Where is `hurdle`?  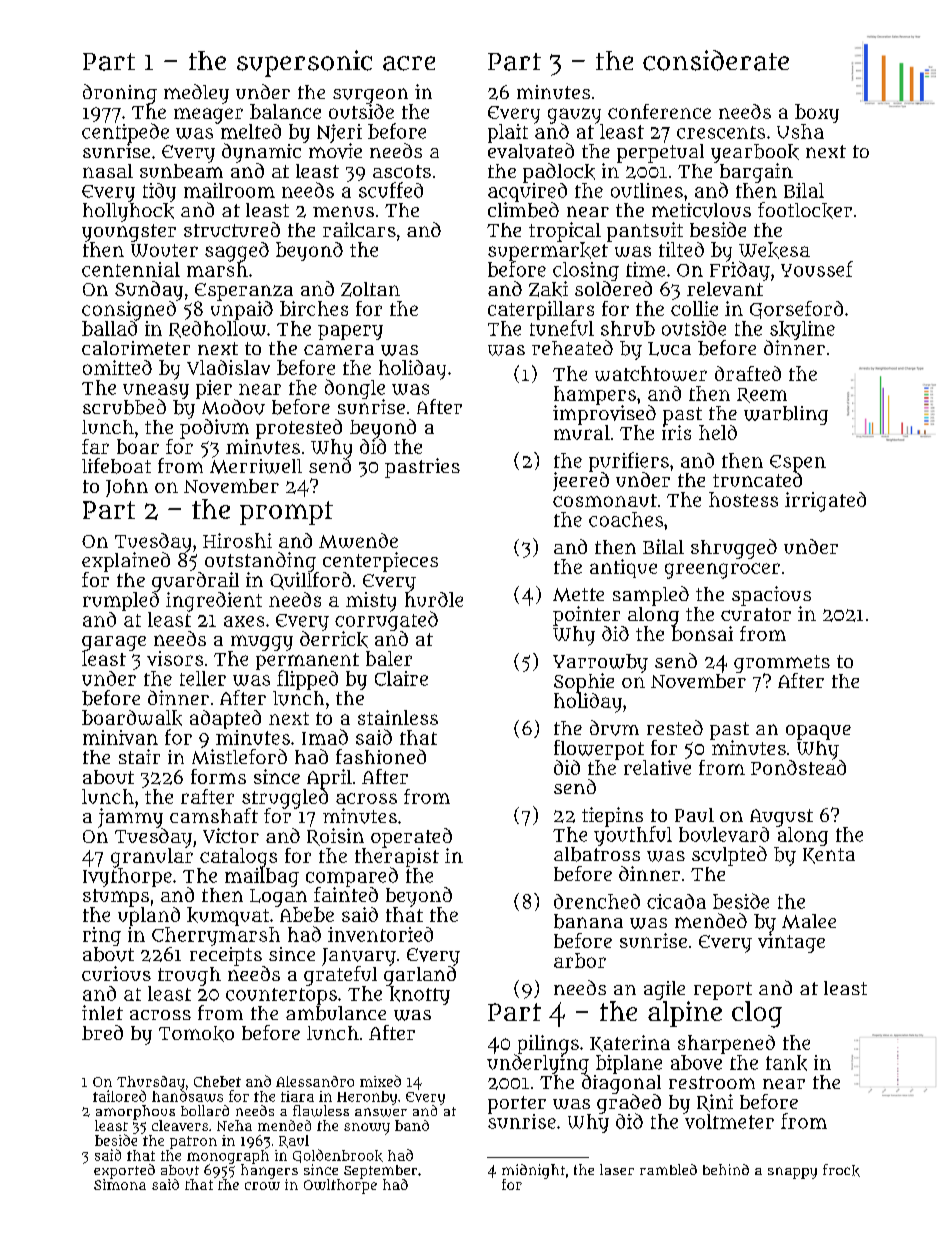
hurdle is located at coordinates (434, 599).
